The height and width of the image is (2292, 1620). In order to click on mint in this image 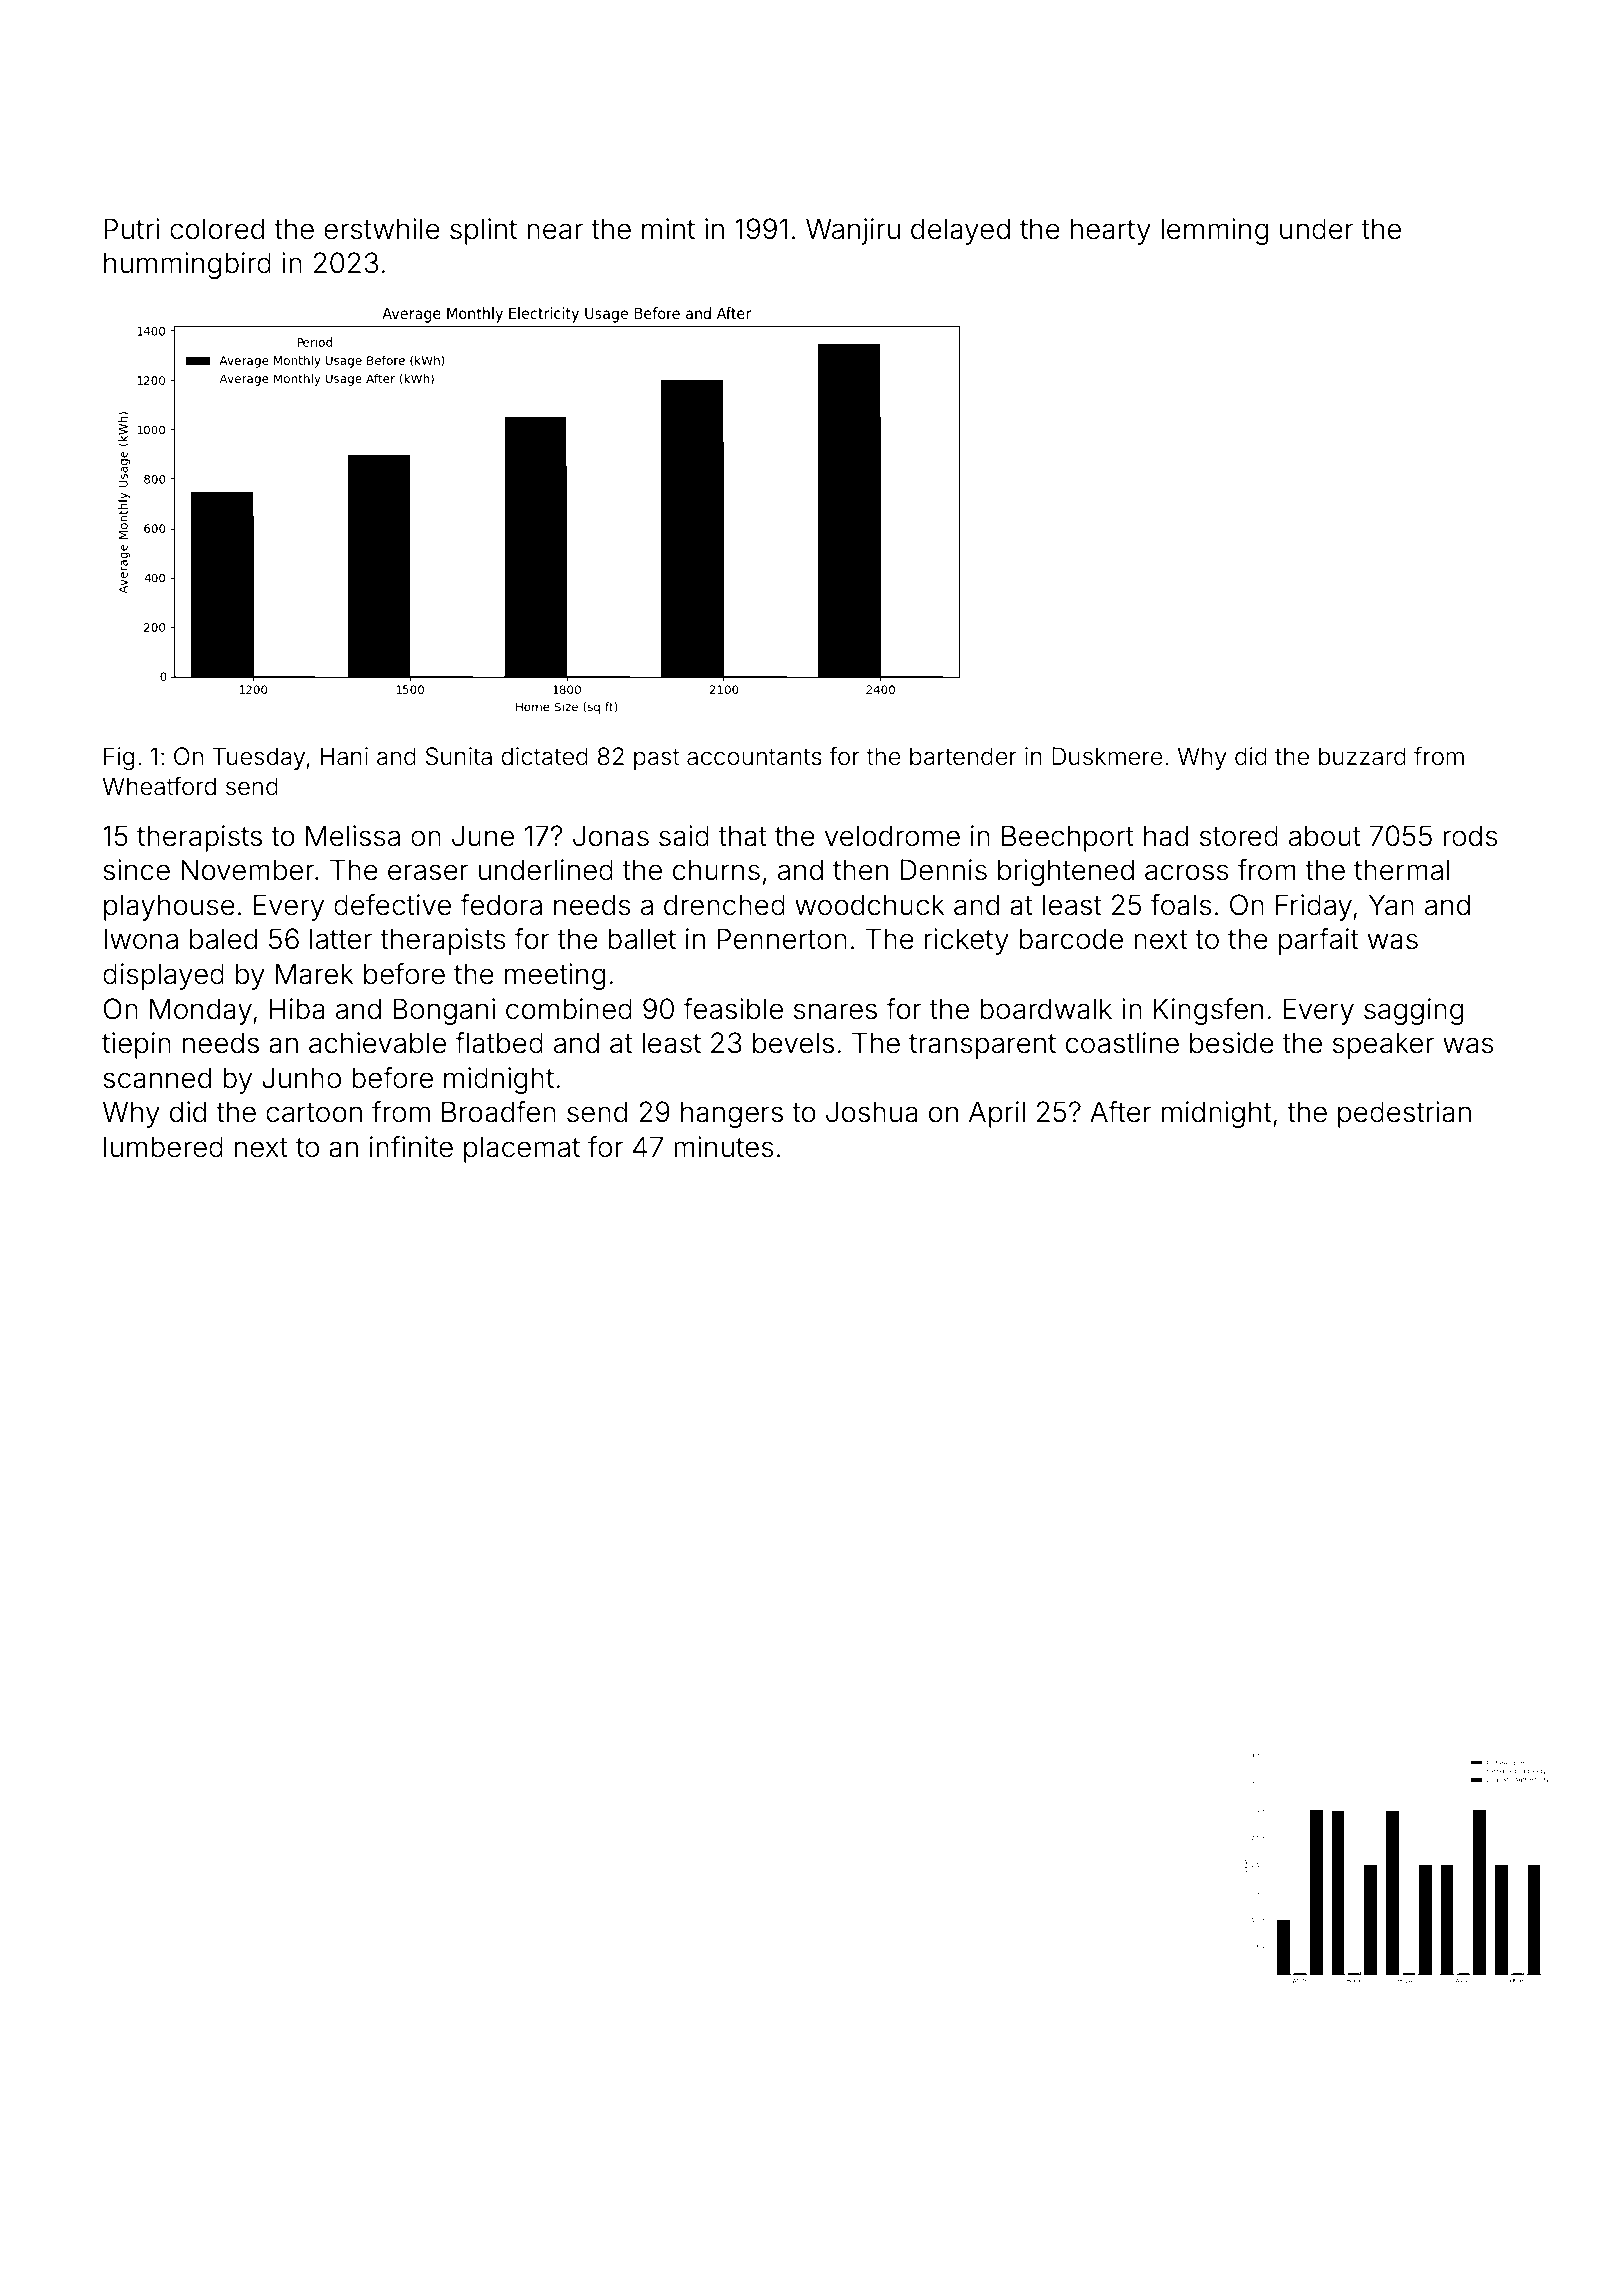, I will do `click(668, 228)`.
